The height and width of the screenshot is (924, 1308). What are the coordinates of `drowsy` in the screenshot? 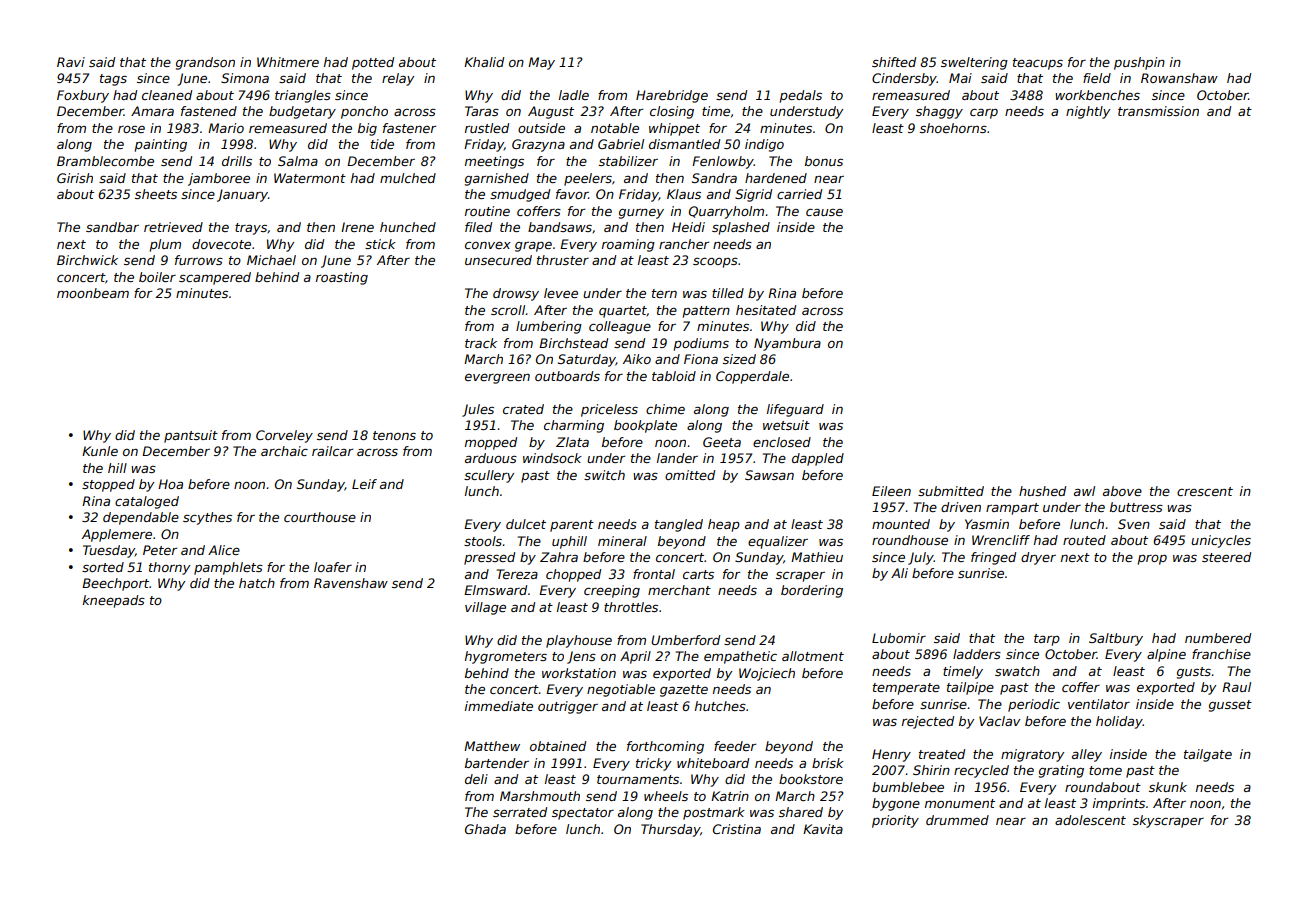 It's located at (516, 294).
